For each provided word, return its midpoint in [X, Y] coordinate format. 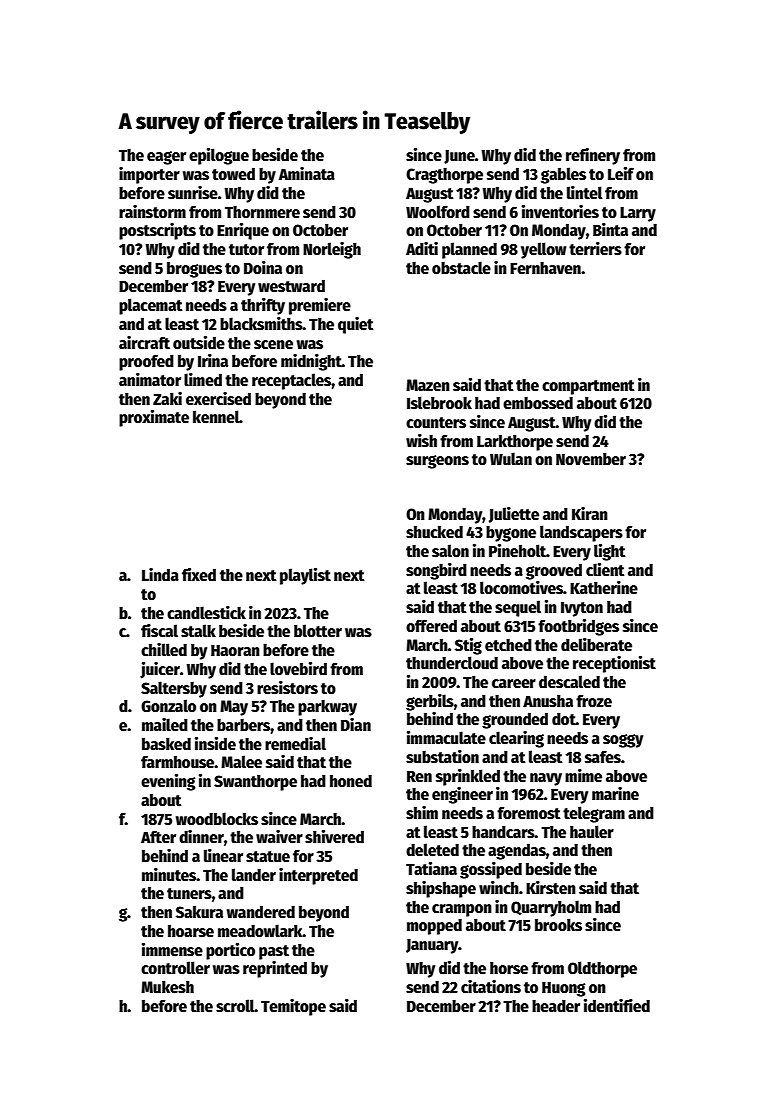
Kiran [590, 513]
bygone [511, 534]
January [432, 946]
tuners [189, 894]
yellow [543, 250]
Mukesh [167, 987]
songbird [436, 571]
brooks [558, 924]
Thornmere [262, 212]
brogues [194, 270]
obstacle [461, 268]
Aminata [307, 173]
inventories [560, 211]
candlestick [206, 613]
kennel [216, 417]
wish [421, 440]
